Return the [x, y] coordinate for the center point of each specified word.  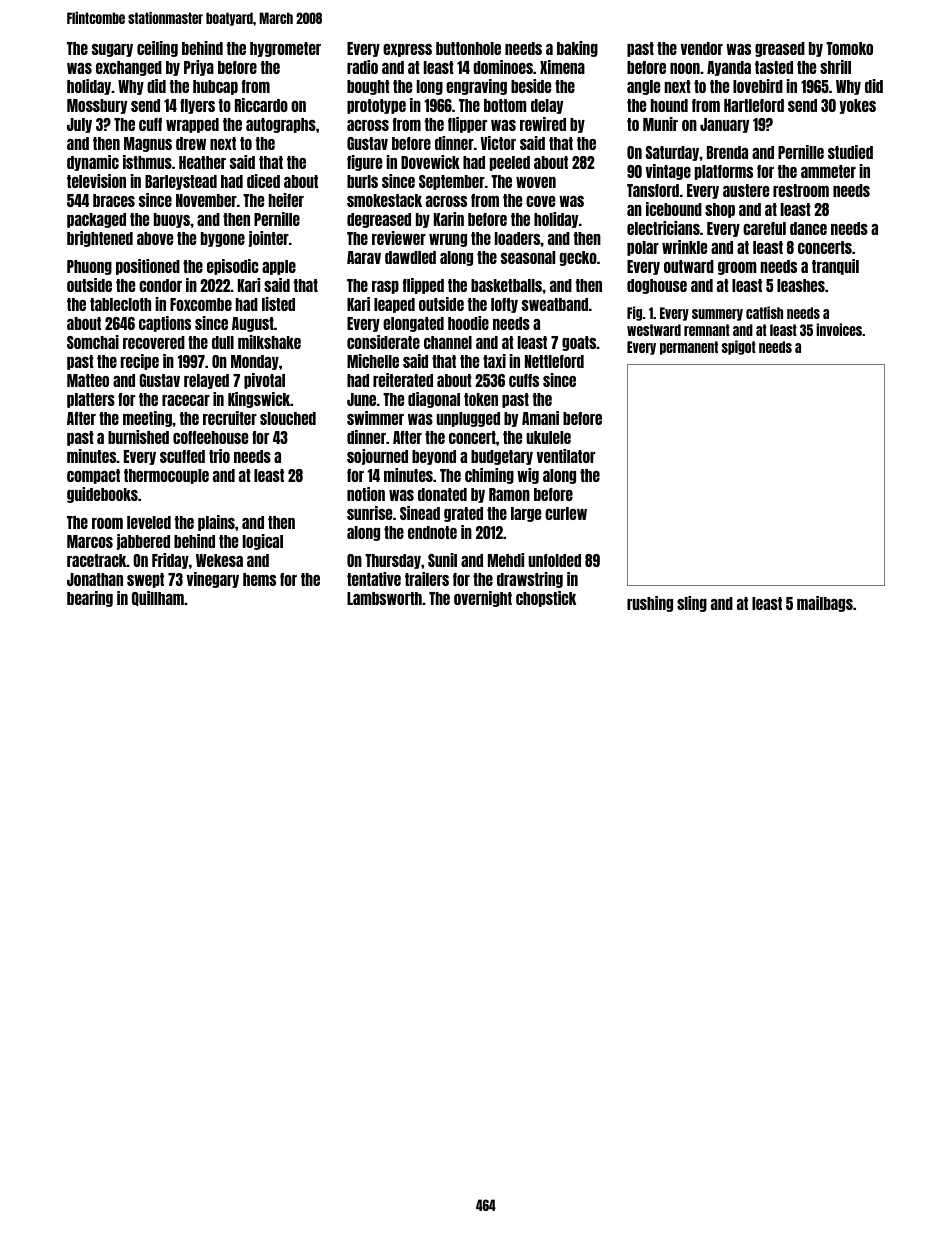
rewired [543, 124]
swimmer [375, 418]
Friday [170, 561]
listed [278, 304]
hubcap [215, 87]
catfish [764, 312]
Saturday [672, 153]
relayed [206, 381]
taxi [494, 361]
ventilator [566, 456]
